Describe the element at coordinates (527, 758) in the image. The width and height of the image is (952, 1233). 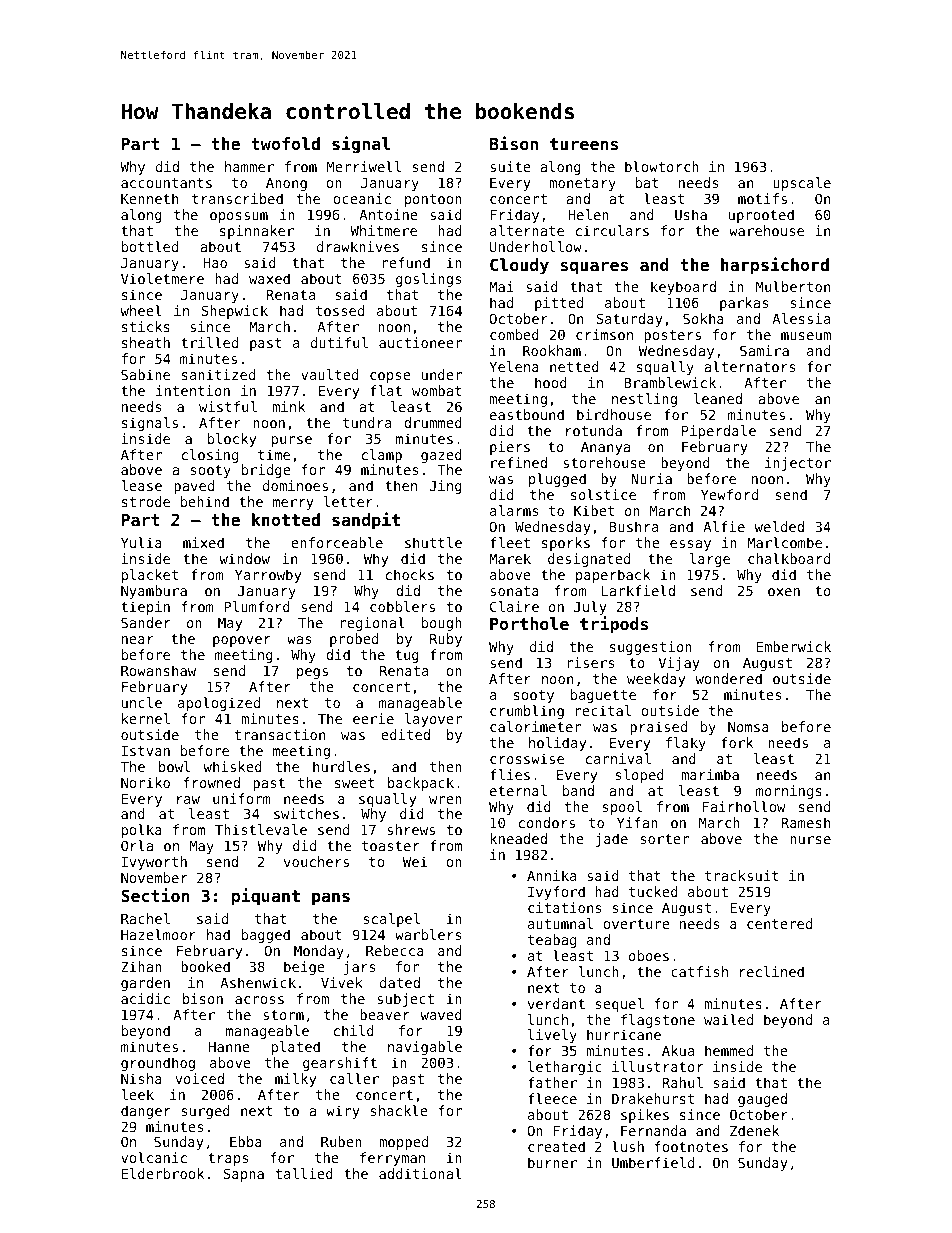
I see `crosswise` at that location.
